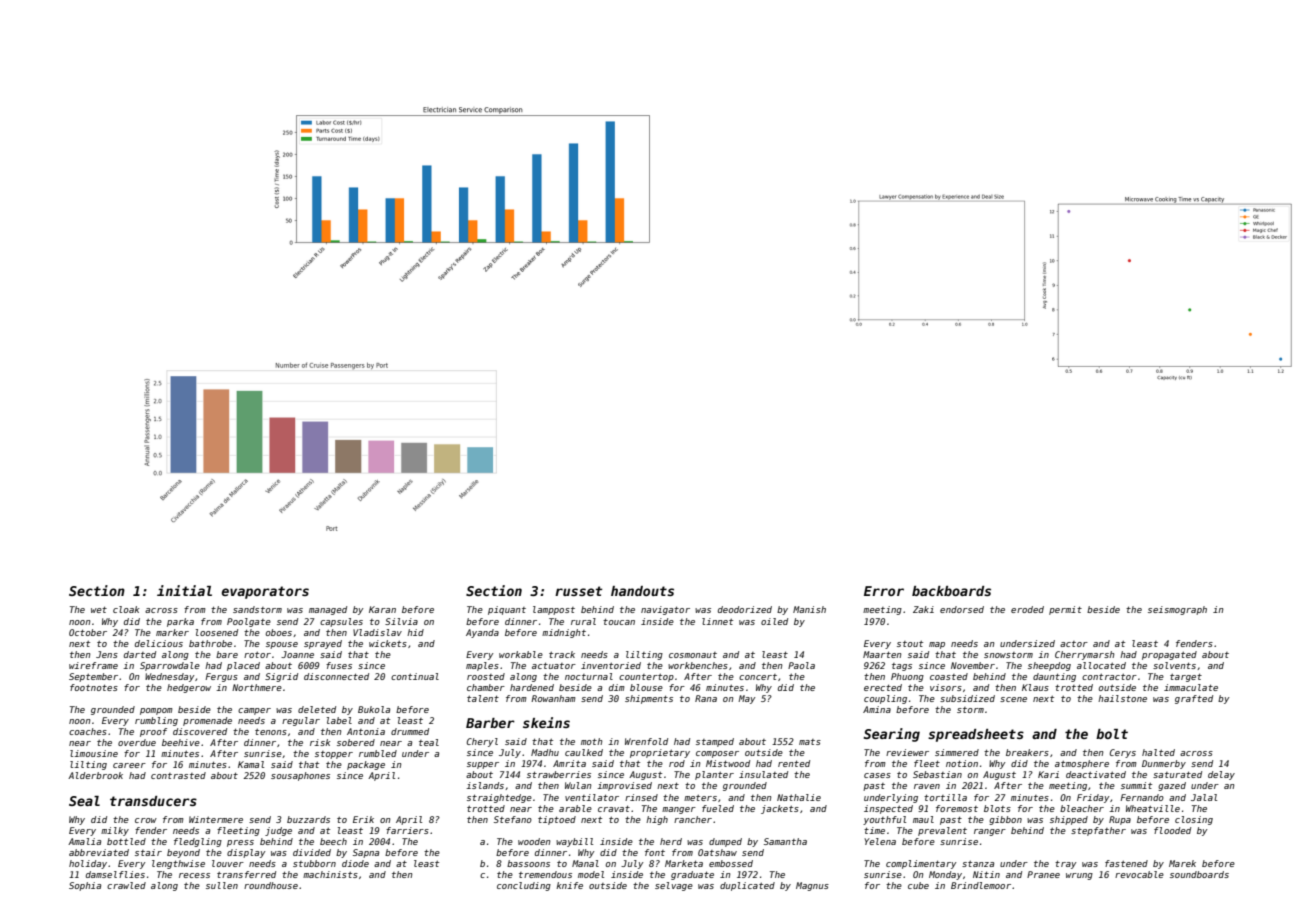 The width and height of the document is (1308, 924). What do you see at coordinates (328, 610) in the document?
I see `managed` at bounding box center [328, 610].
